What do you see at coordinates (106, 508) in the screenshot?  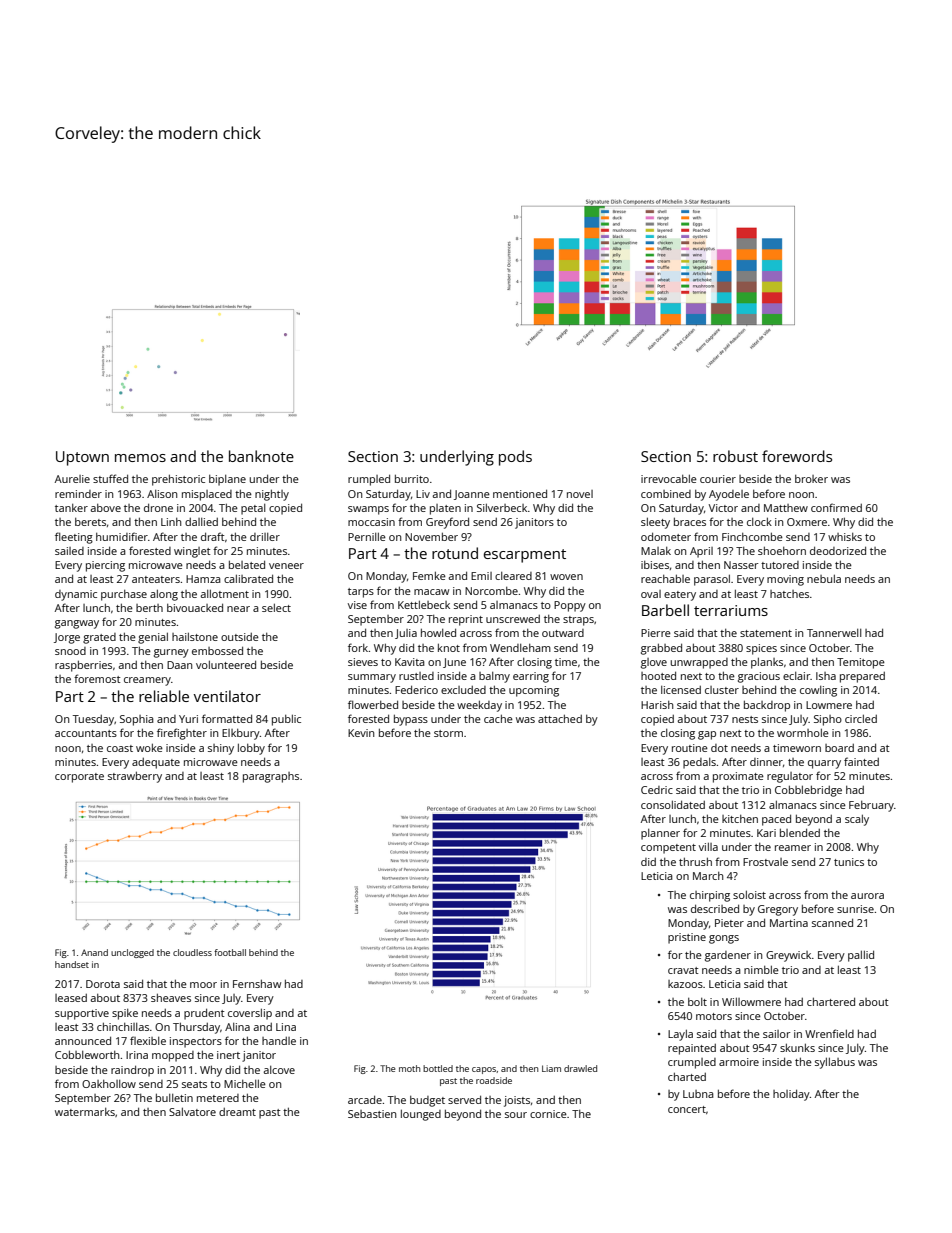 I see `above` at bounding box center [106, 508].
